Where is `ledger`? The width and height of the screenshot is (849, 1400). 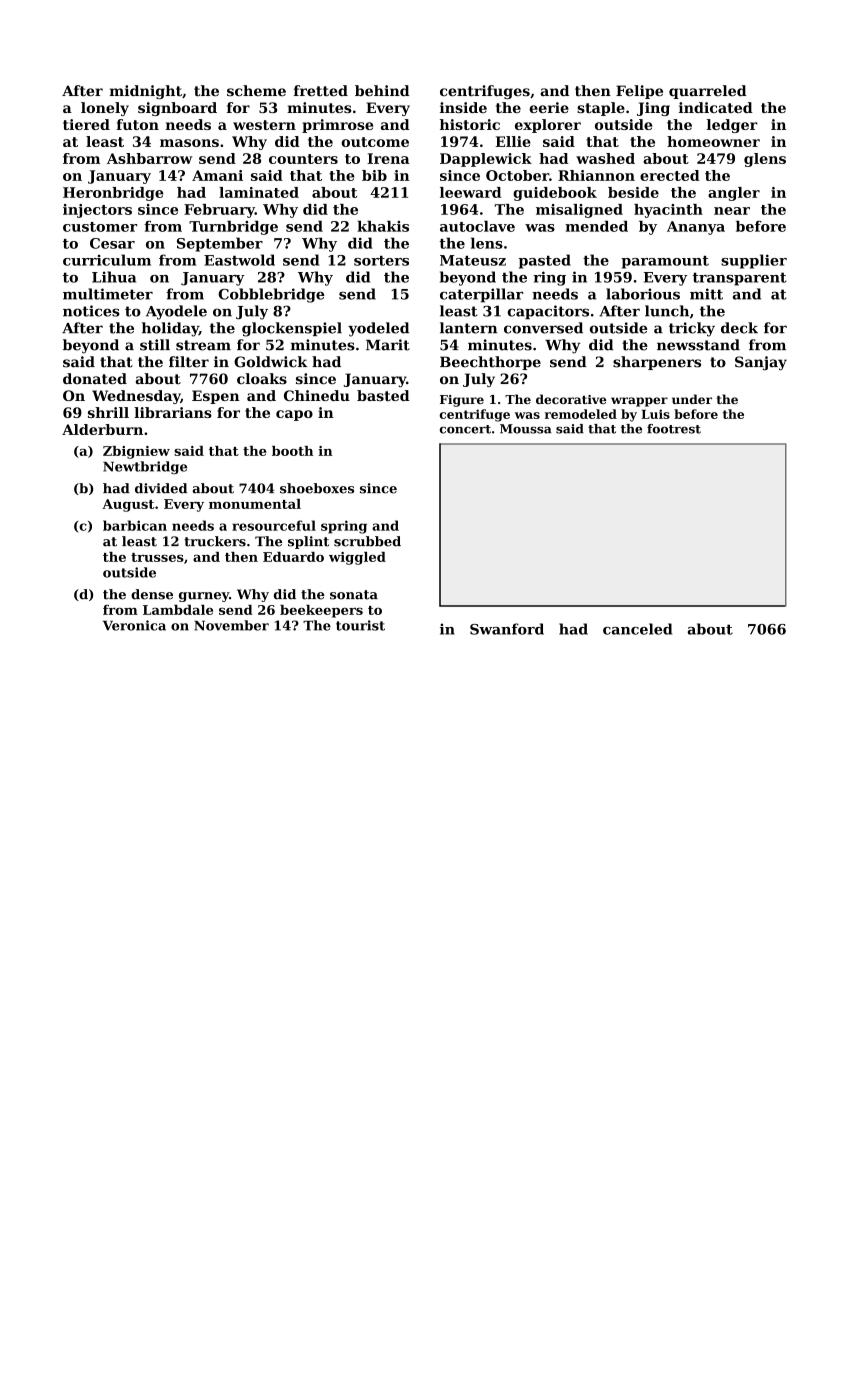
ledger is located at coordinates (732, 126).
